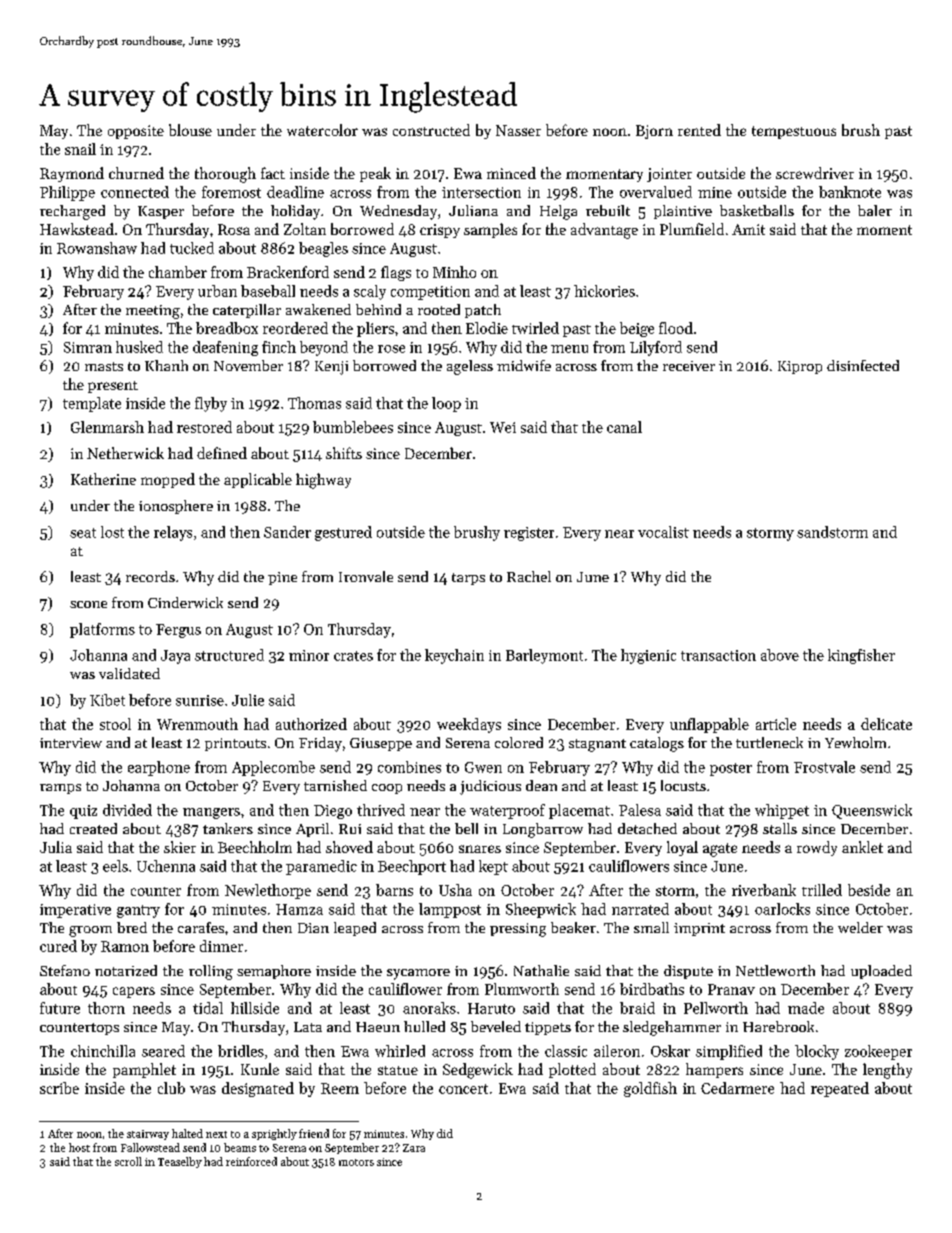 The width and height of the page is (952, 1233). I want to click on highway, so click(323, 481).
